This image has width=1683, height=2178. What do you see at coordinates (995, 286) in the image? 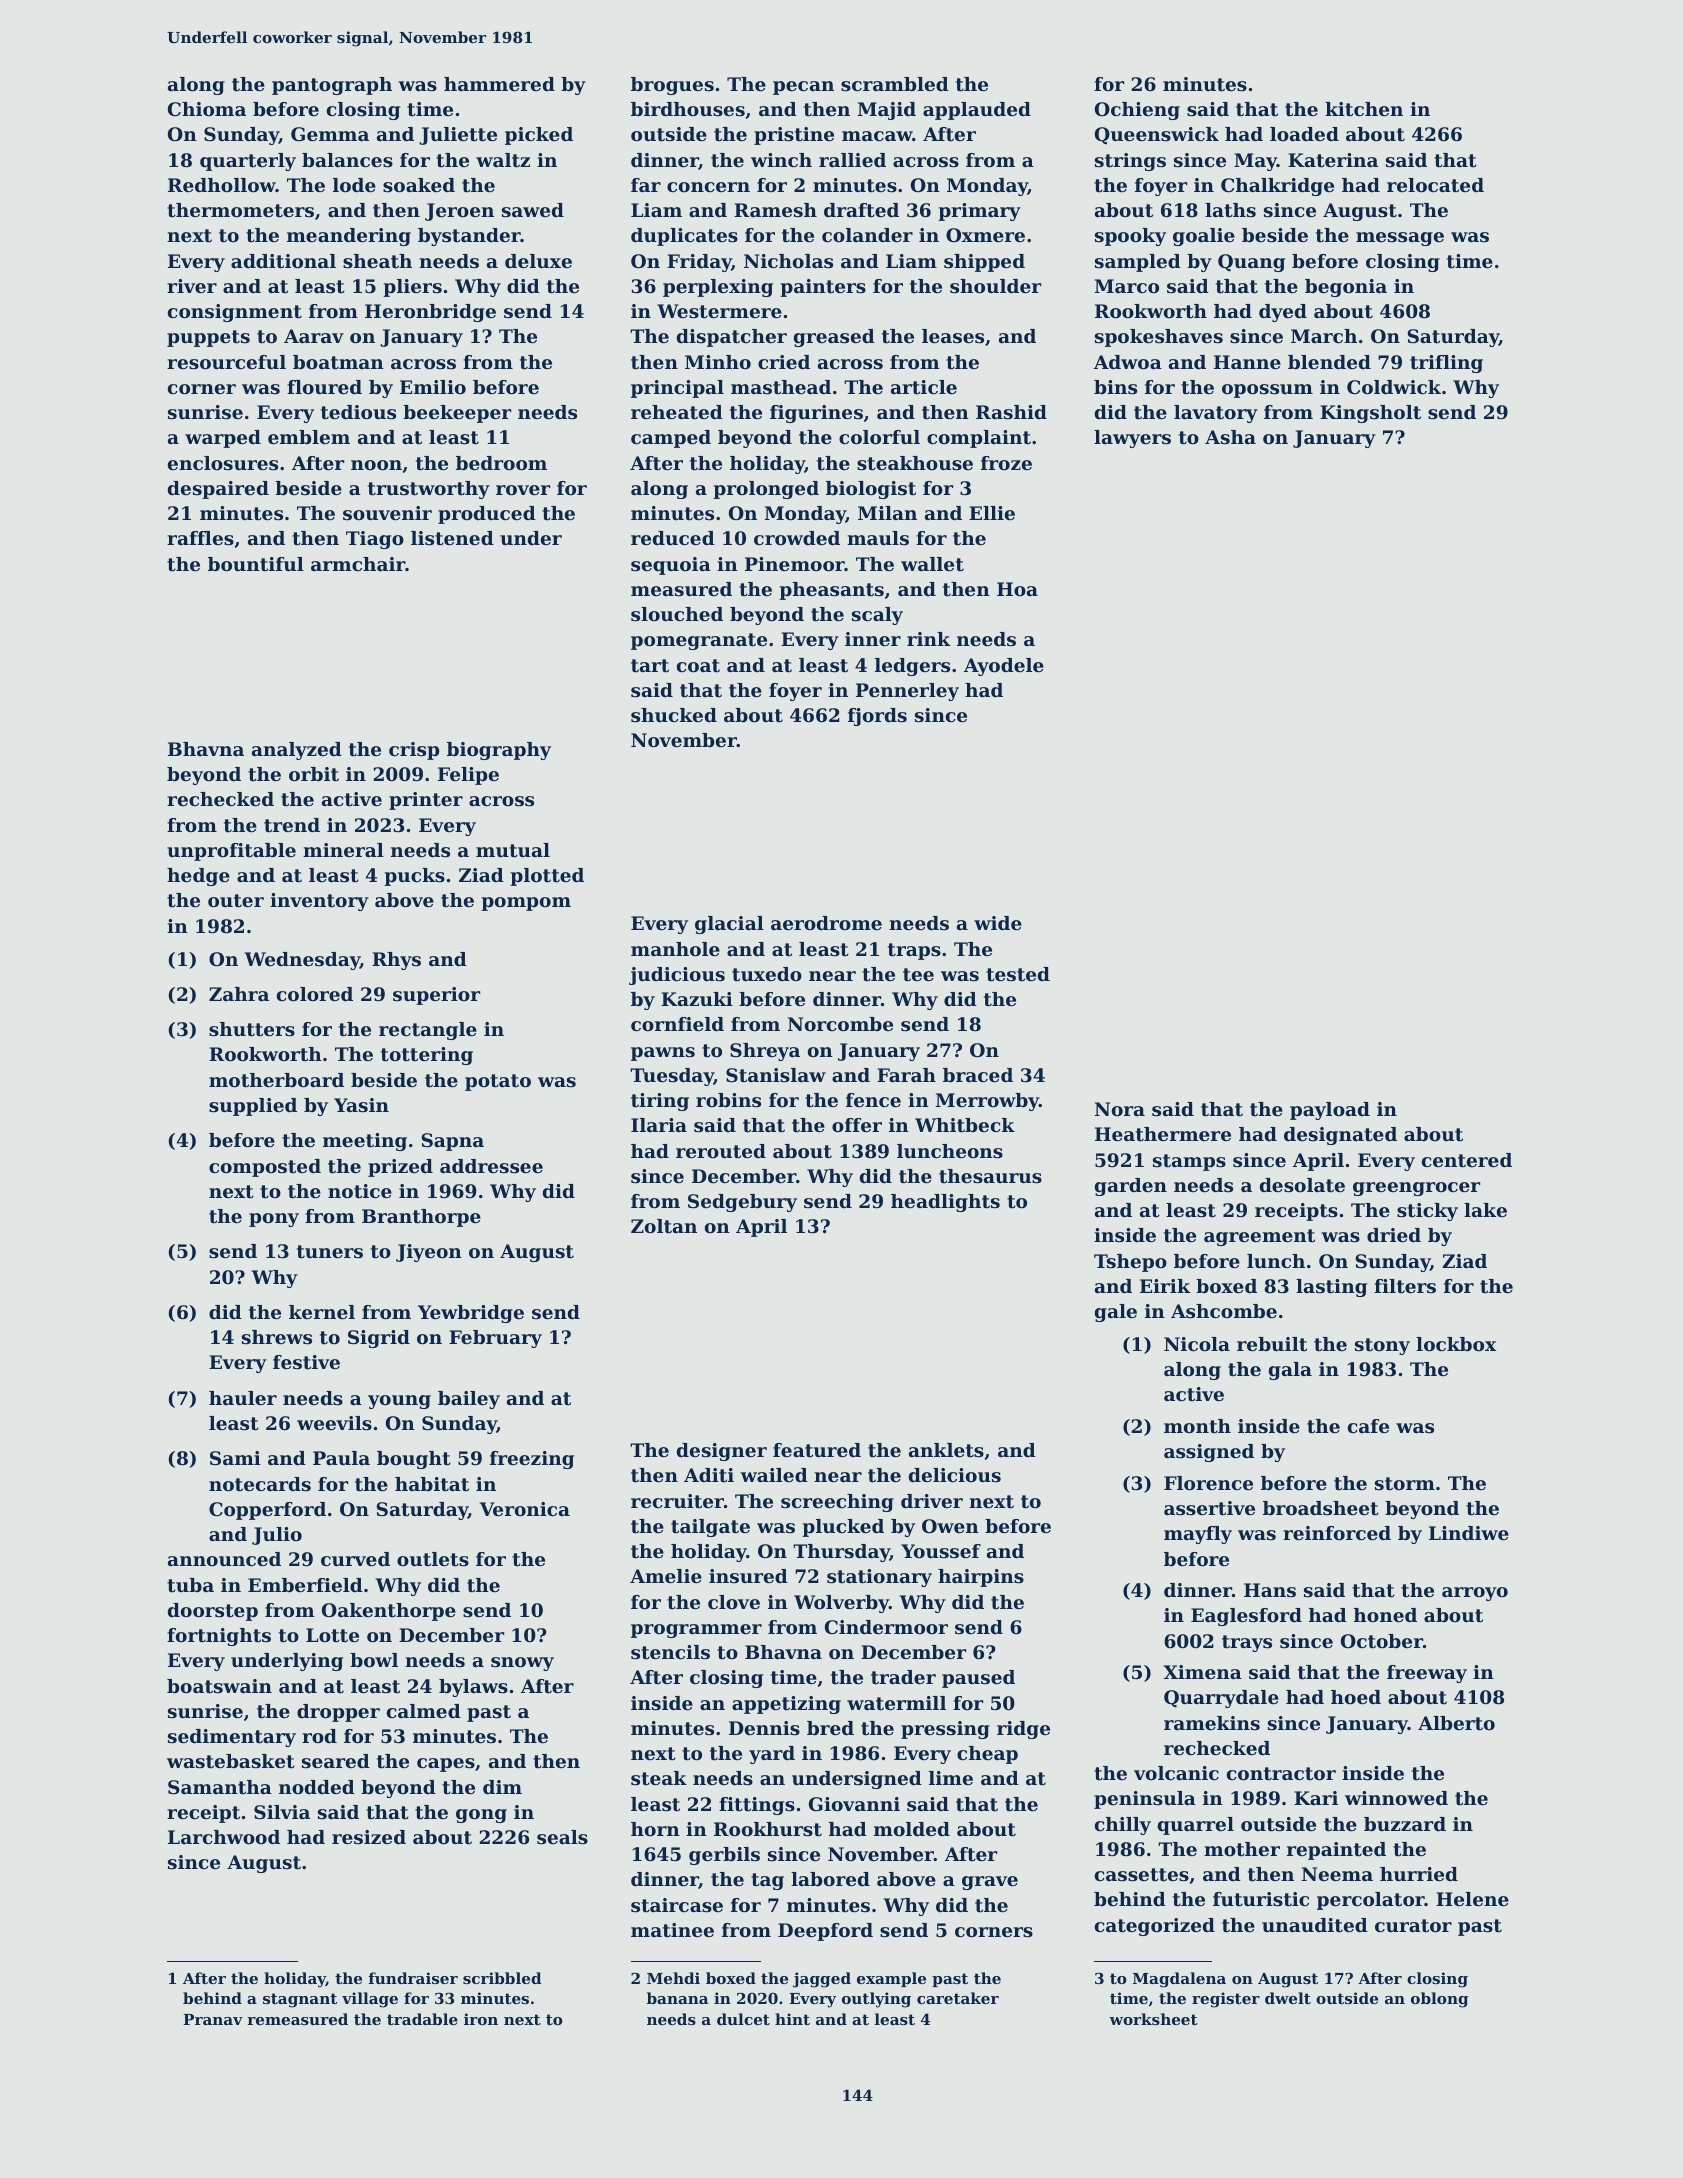
I see `shoulder` at bounding box center [995, 286].
